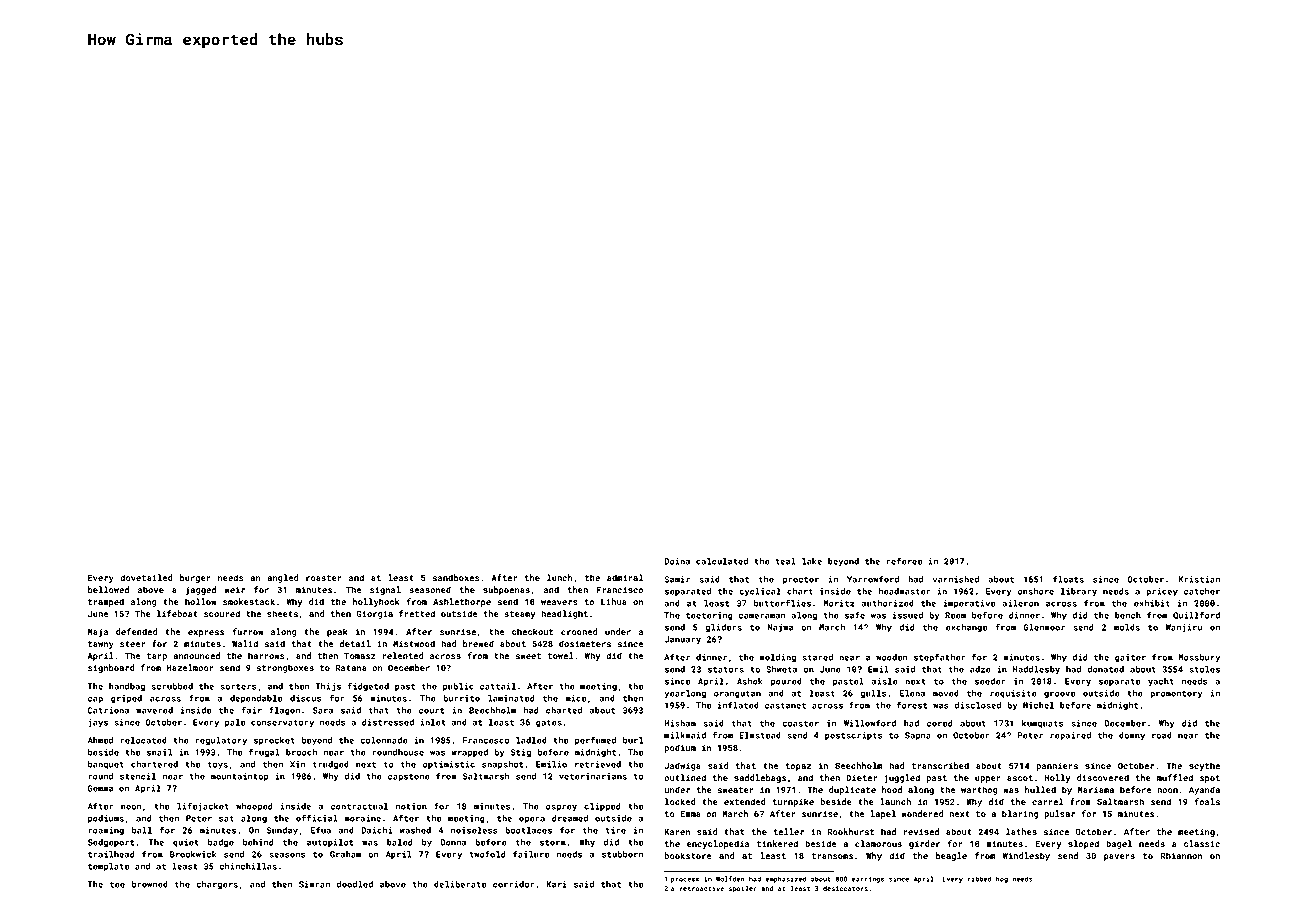 The width and height of the image is (1308, 924). What do you see at coordinates (685, 694) in the image?
I see `yearlong` at bounding box center [685, 694].
